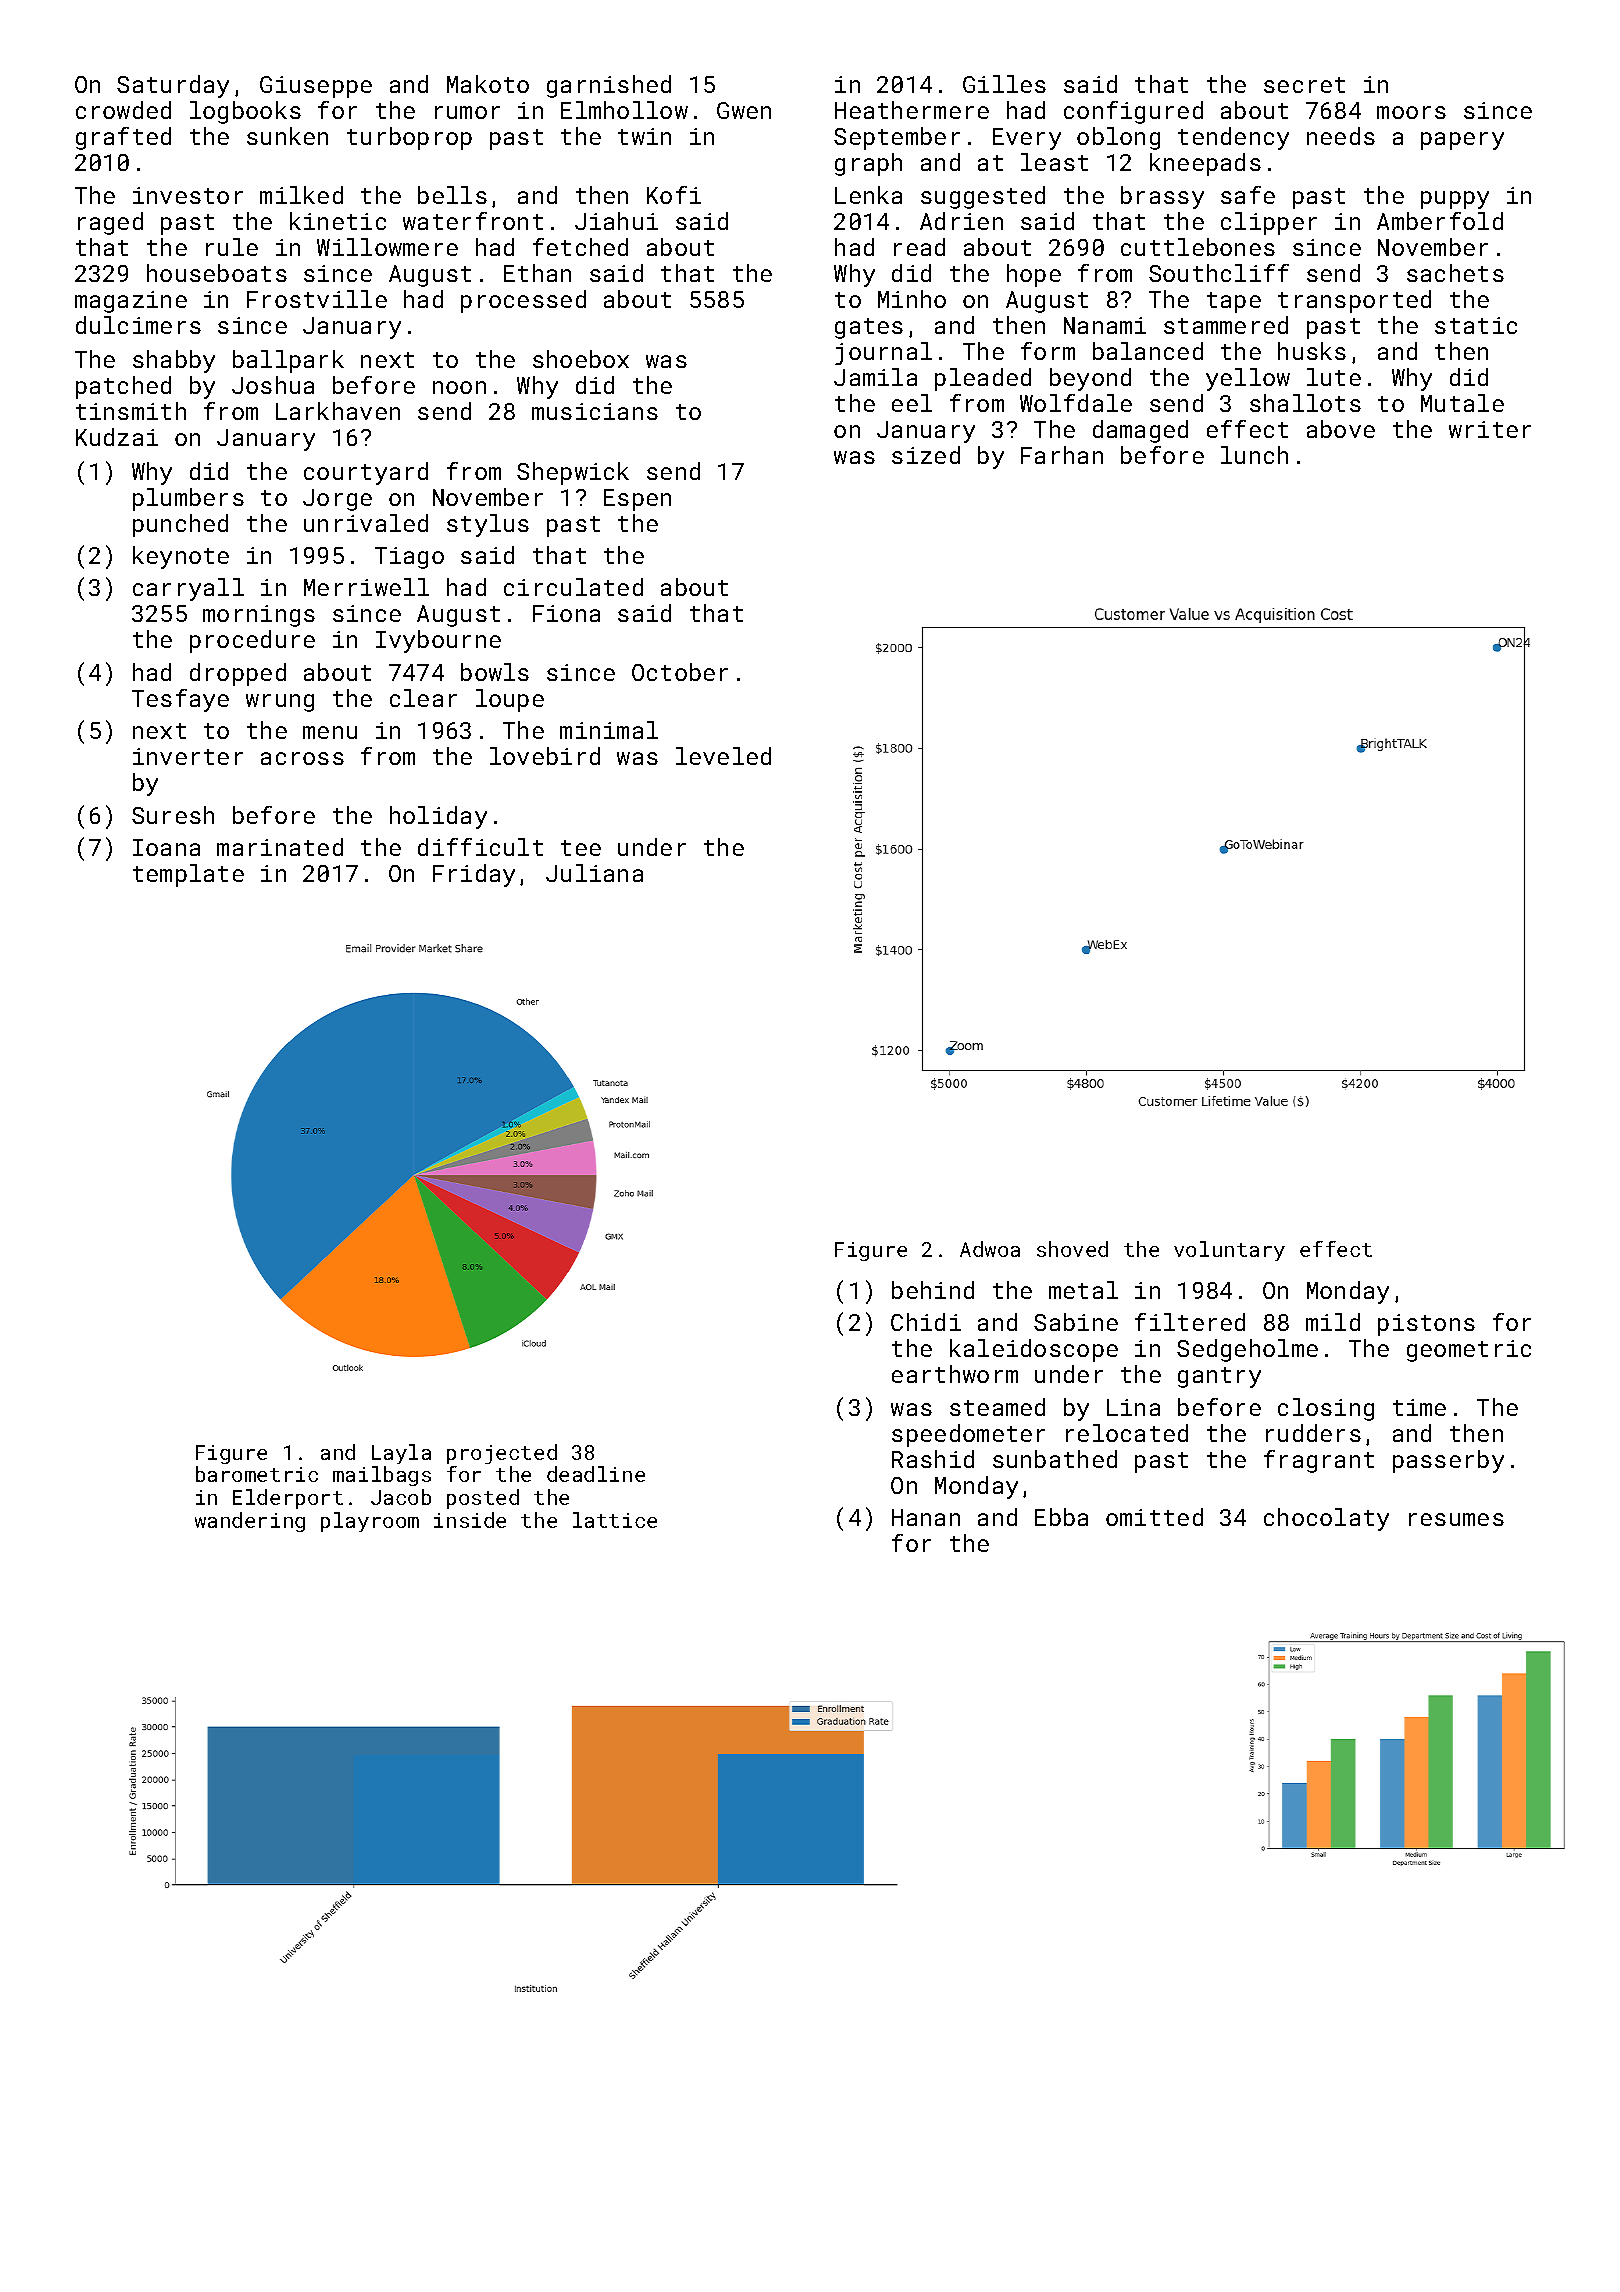 The width and height of the screenshot is (1620, 2292). I want to click on lunch, so click(1254, 455).
